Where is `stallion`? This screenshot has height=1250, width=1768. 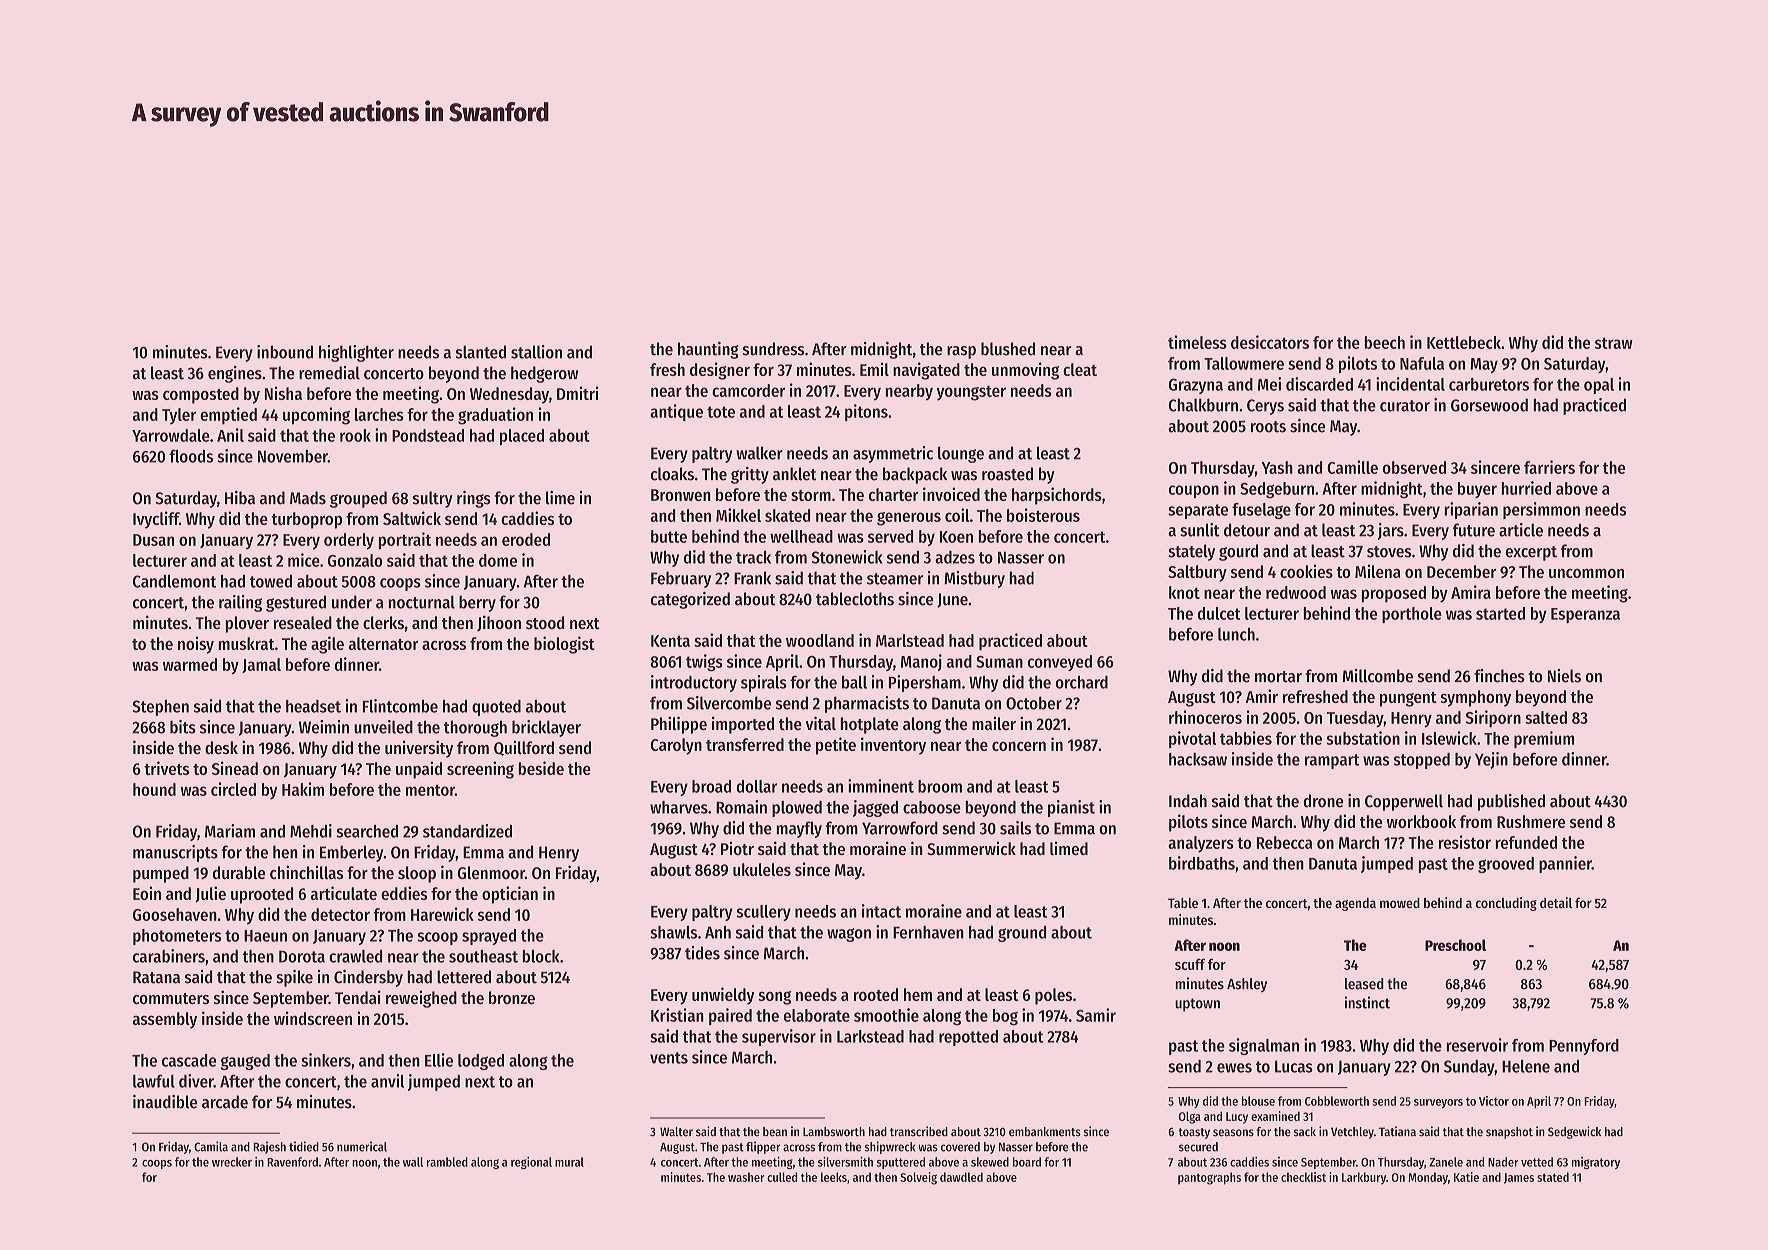 stallion is located at coordinates (536, 352).
